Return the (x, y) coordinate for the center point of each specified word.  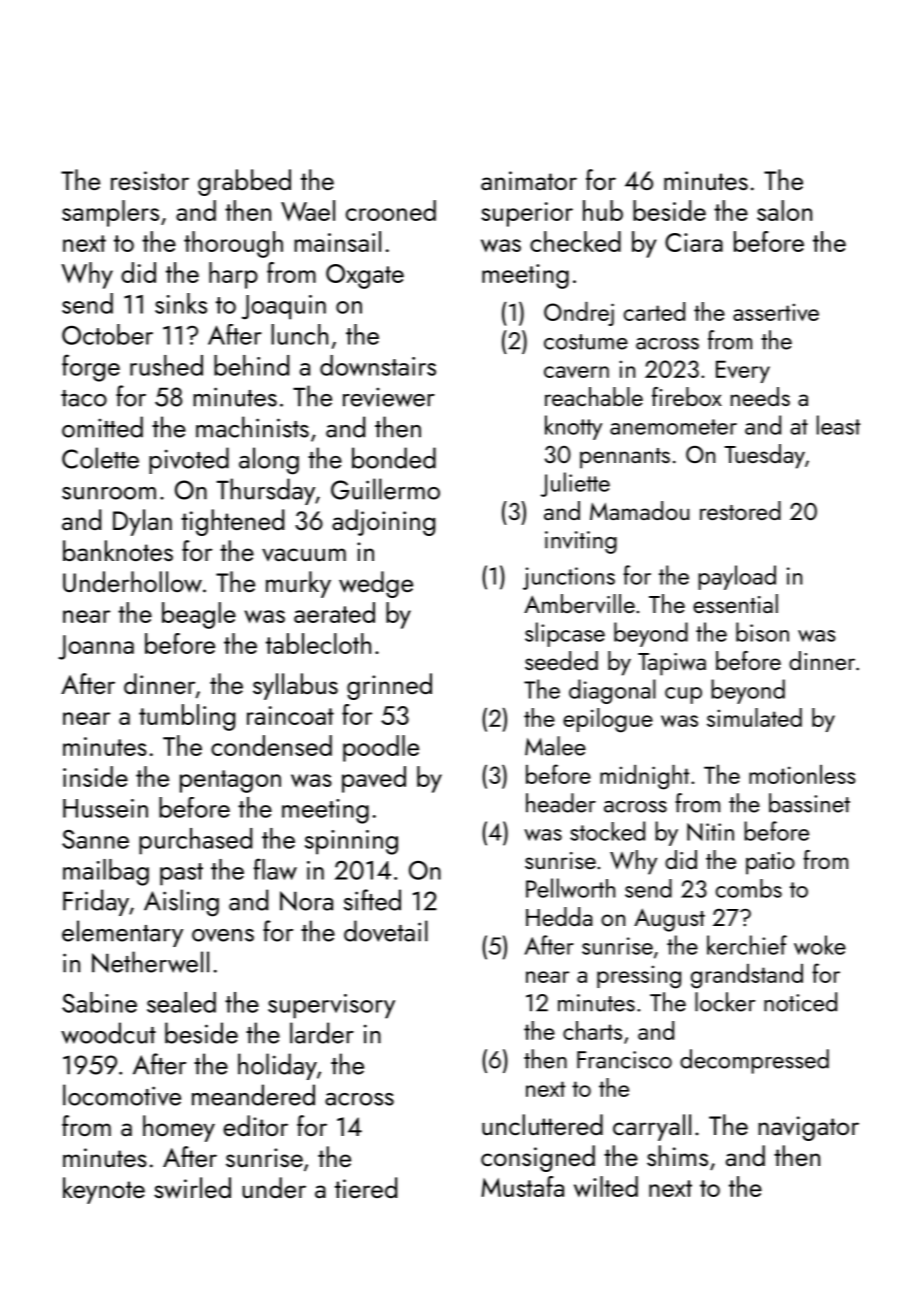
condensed (271, 745)
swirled (192, 1188)
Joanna (96, 647)
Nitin (710, 832)
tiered (366, 1187)
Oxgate (365, 276)
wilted (606, 1186)
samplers (110, 213)
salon (784, 210)
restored (740, 510)
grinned (389, 686)
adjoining (383, 522)
